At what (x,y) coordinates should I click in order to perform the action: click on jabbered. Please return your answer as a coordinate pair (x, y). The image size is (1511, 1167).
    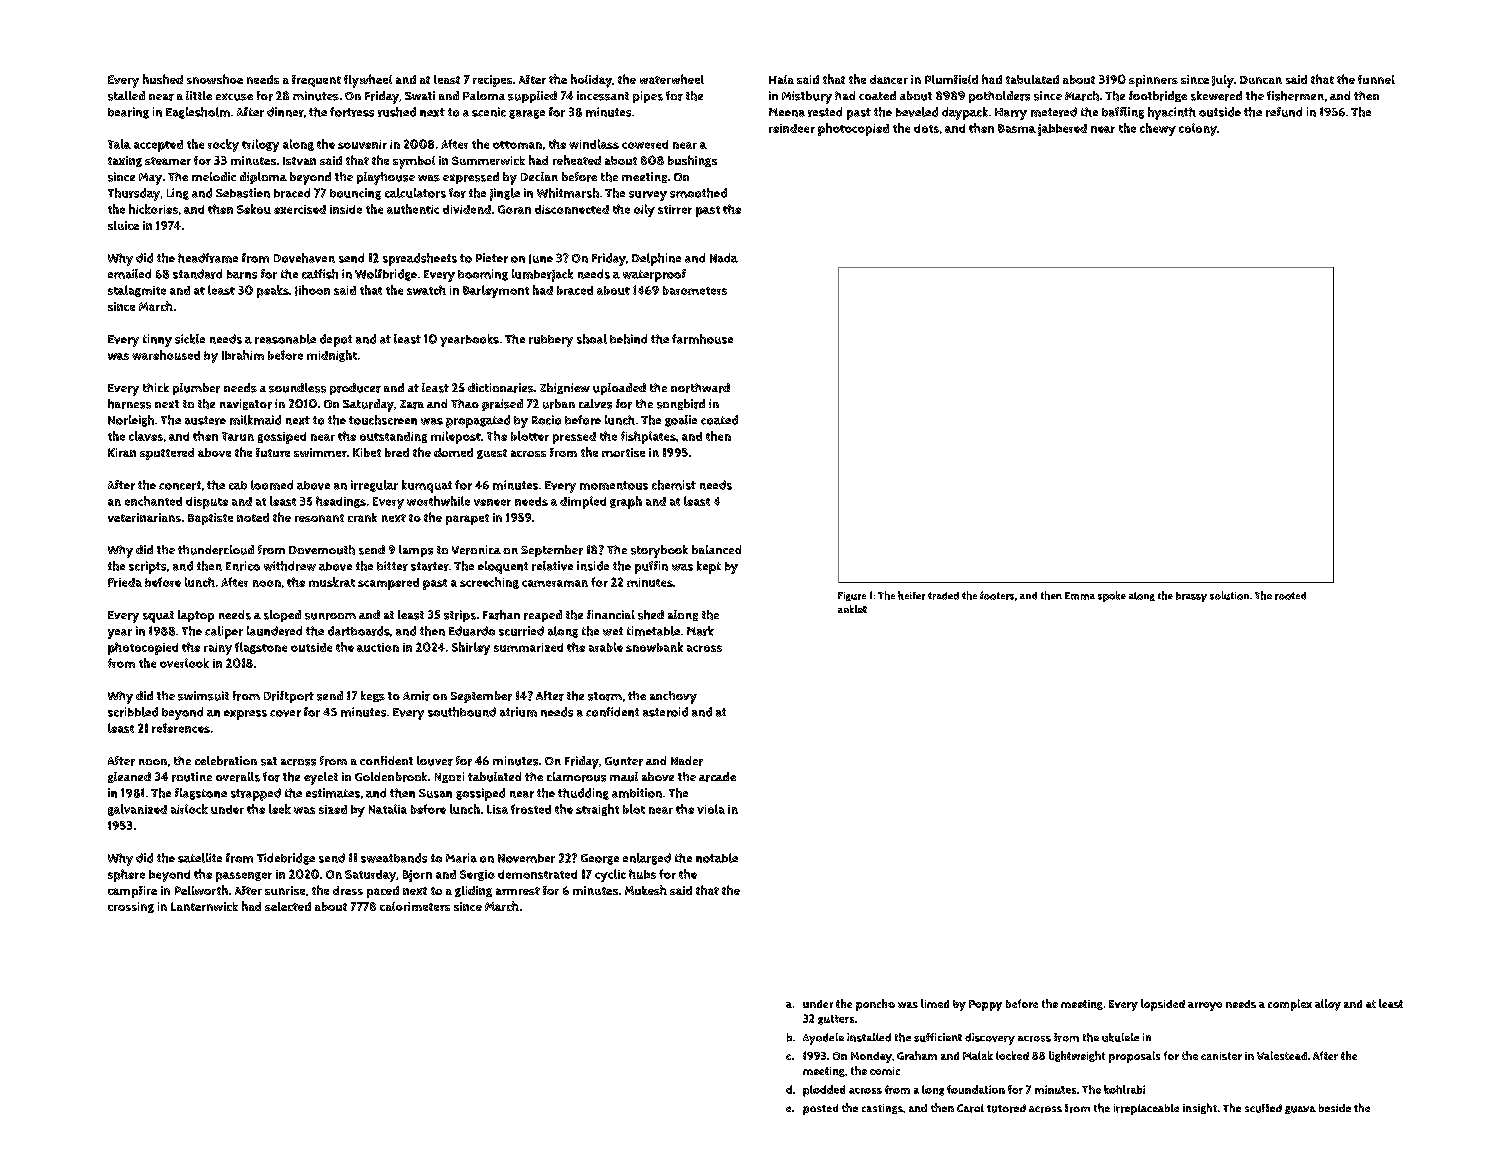
    Looking at the image, I should click on (1062, 130).
